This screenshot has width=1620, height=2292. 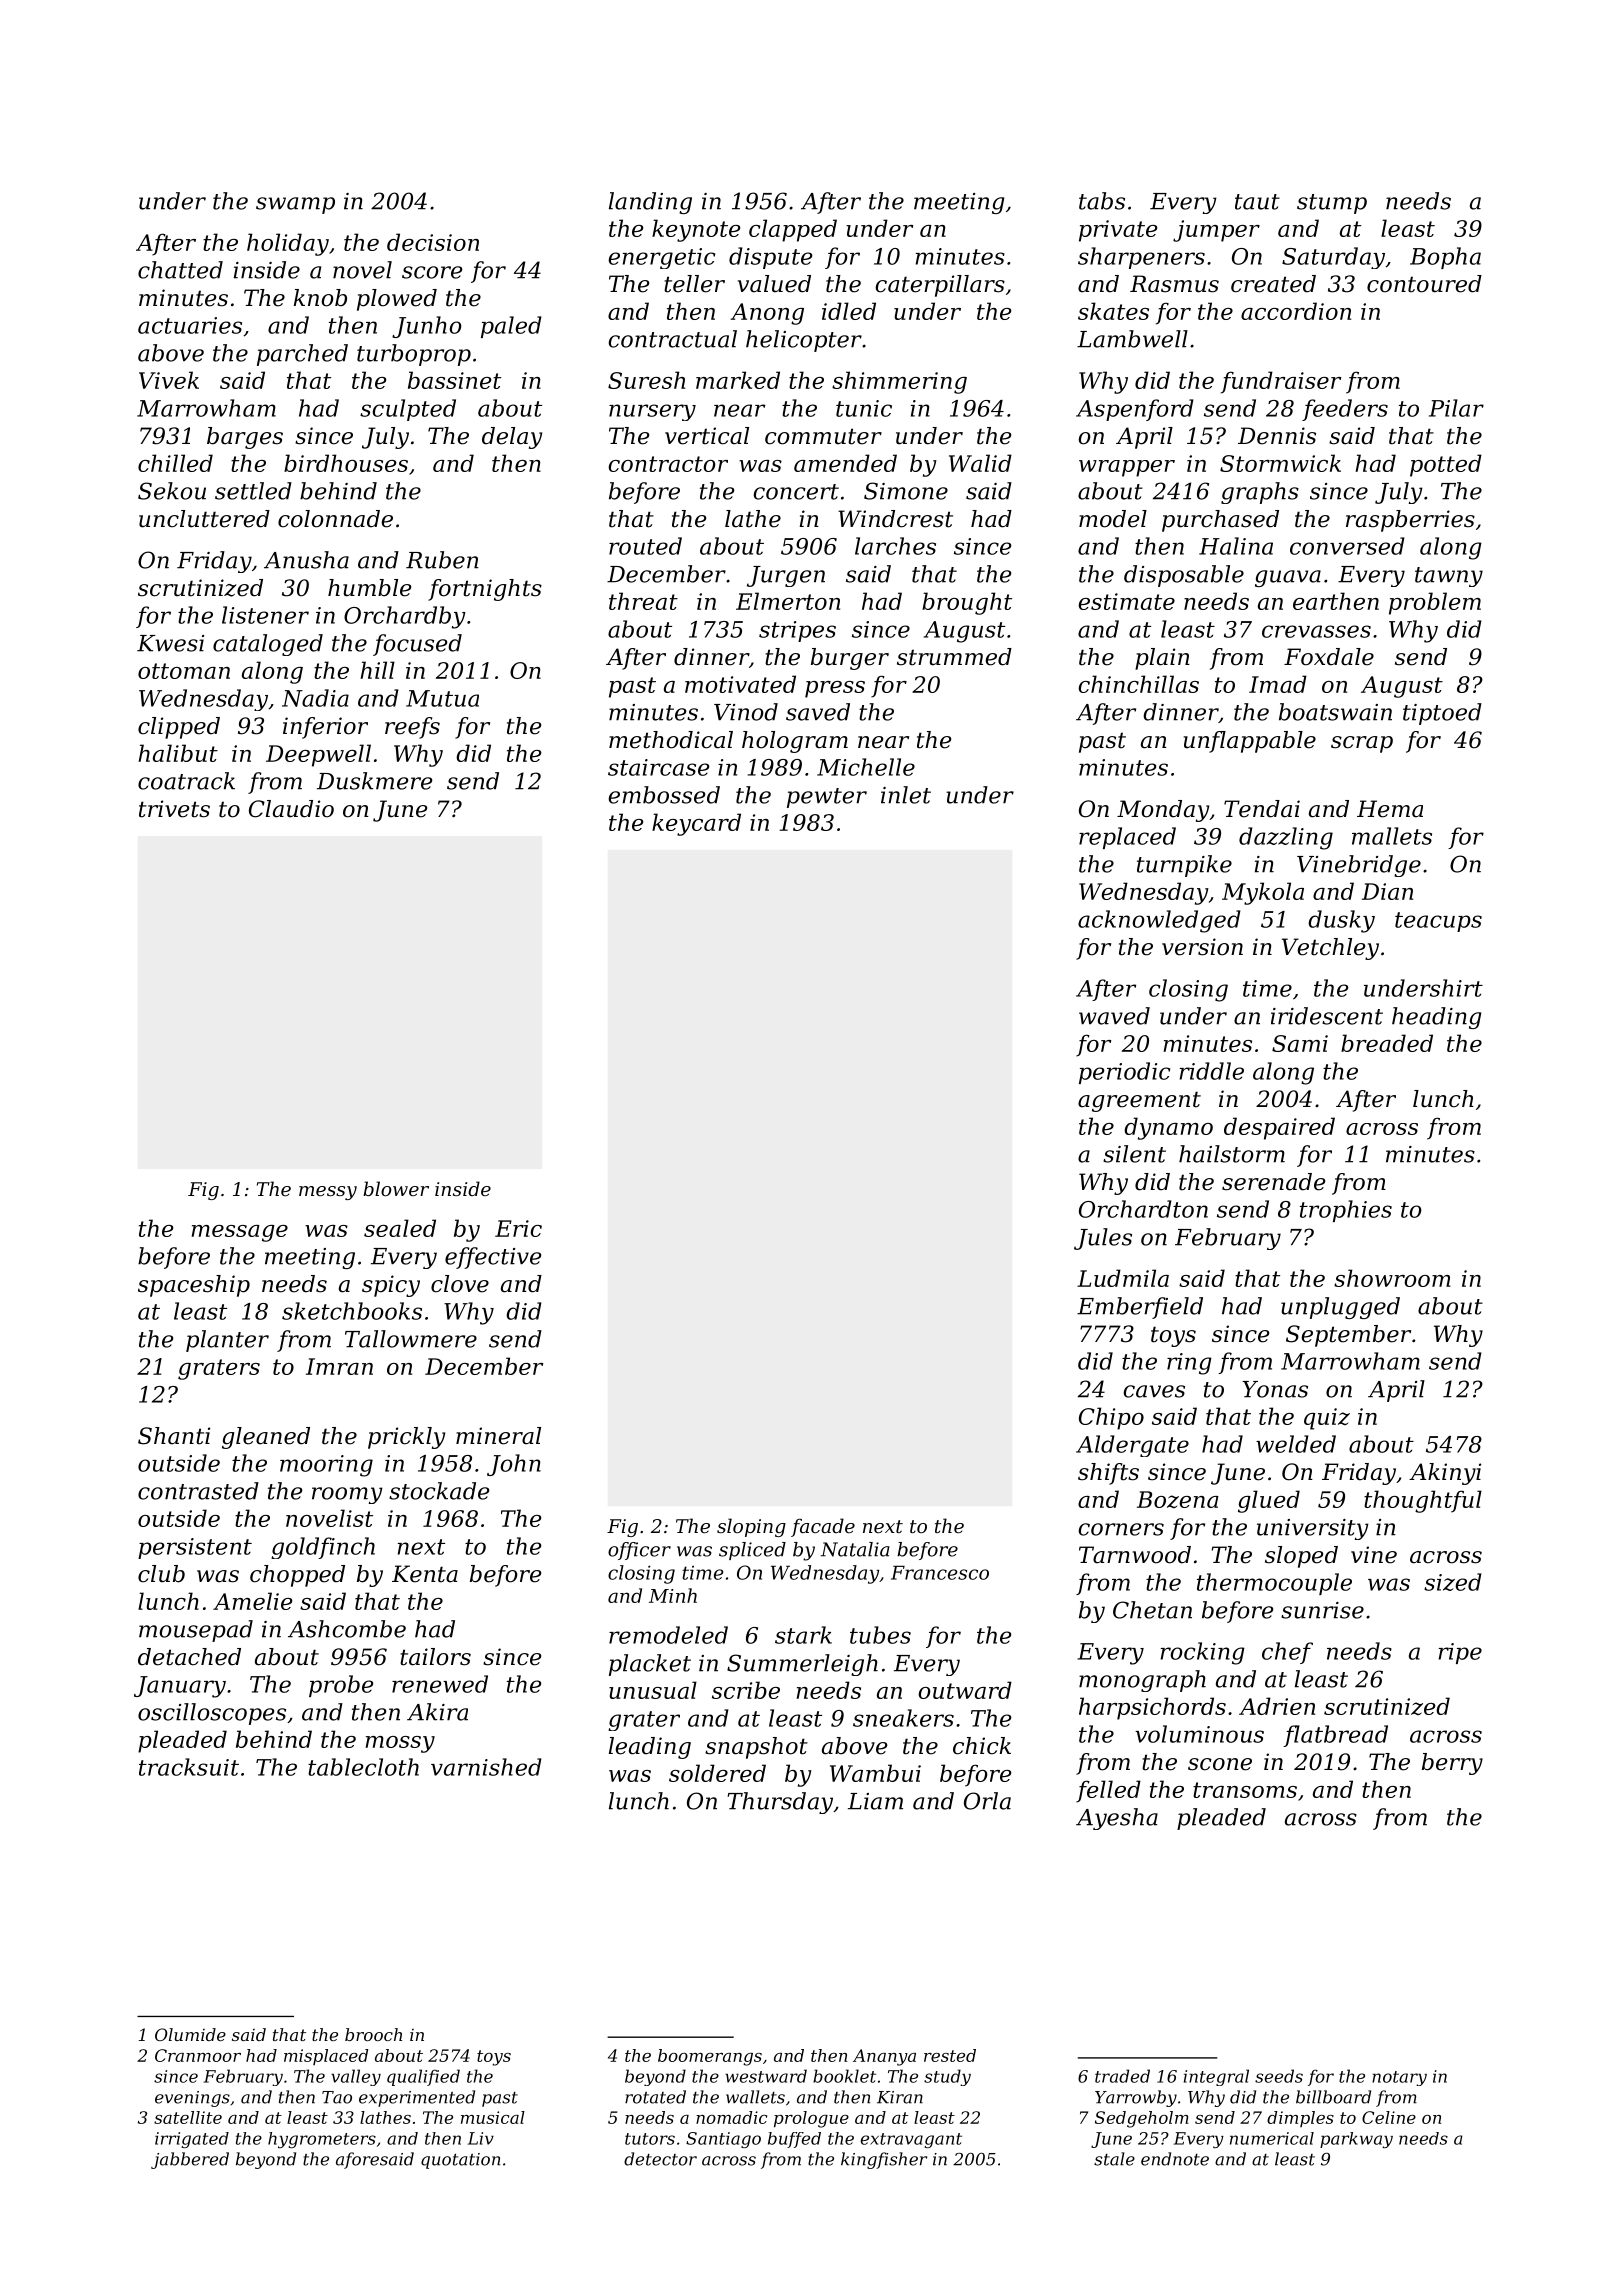 I want to click on tracksuit, so click(x=189, y=1767).
